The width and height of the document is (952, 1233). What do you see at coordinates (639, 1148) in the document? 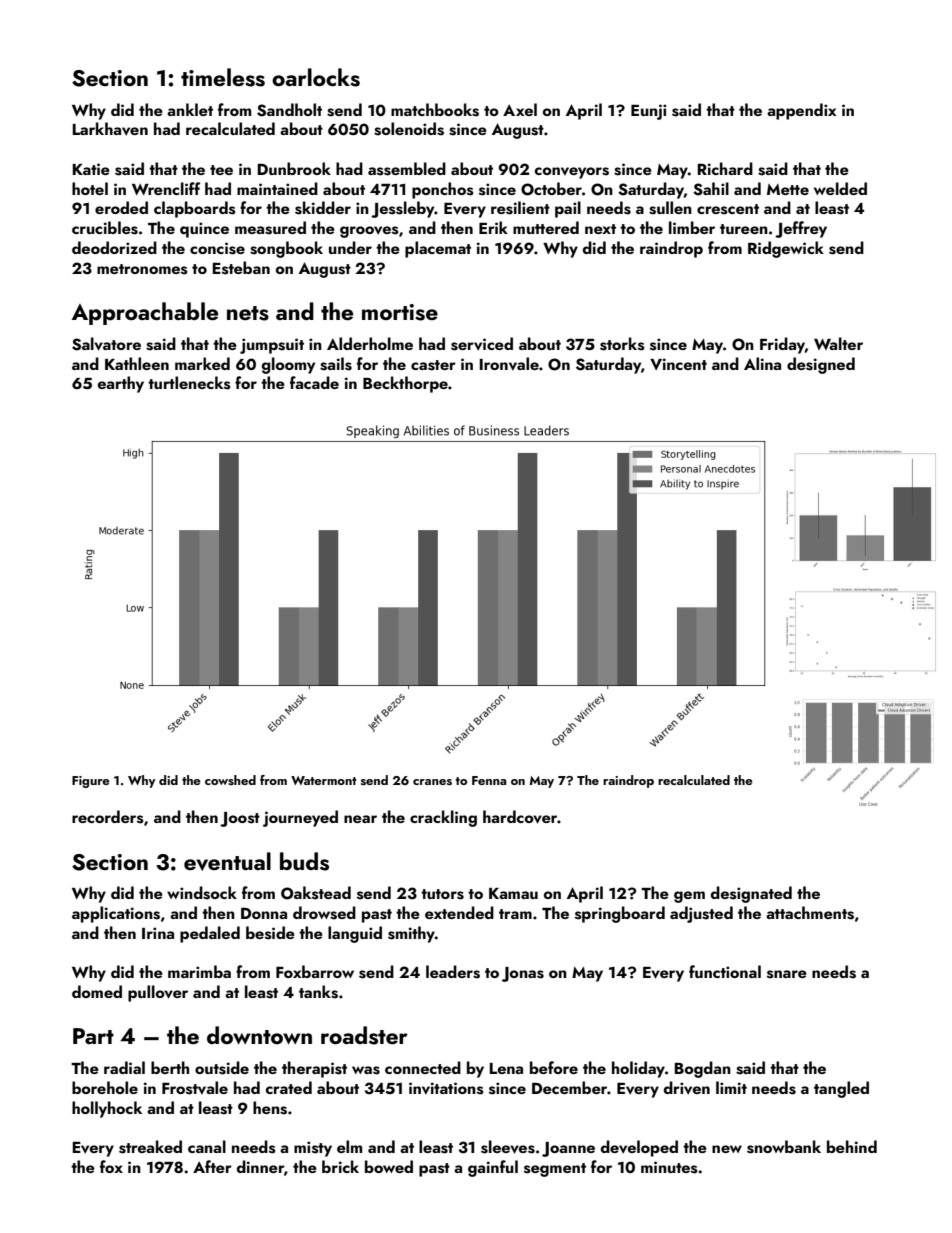
I see `developed` at bounding box center [639, 1148].
